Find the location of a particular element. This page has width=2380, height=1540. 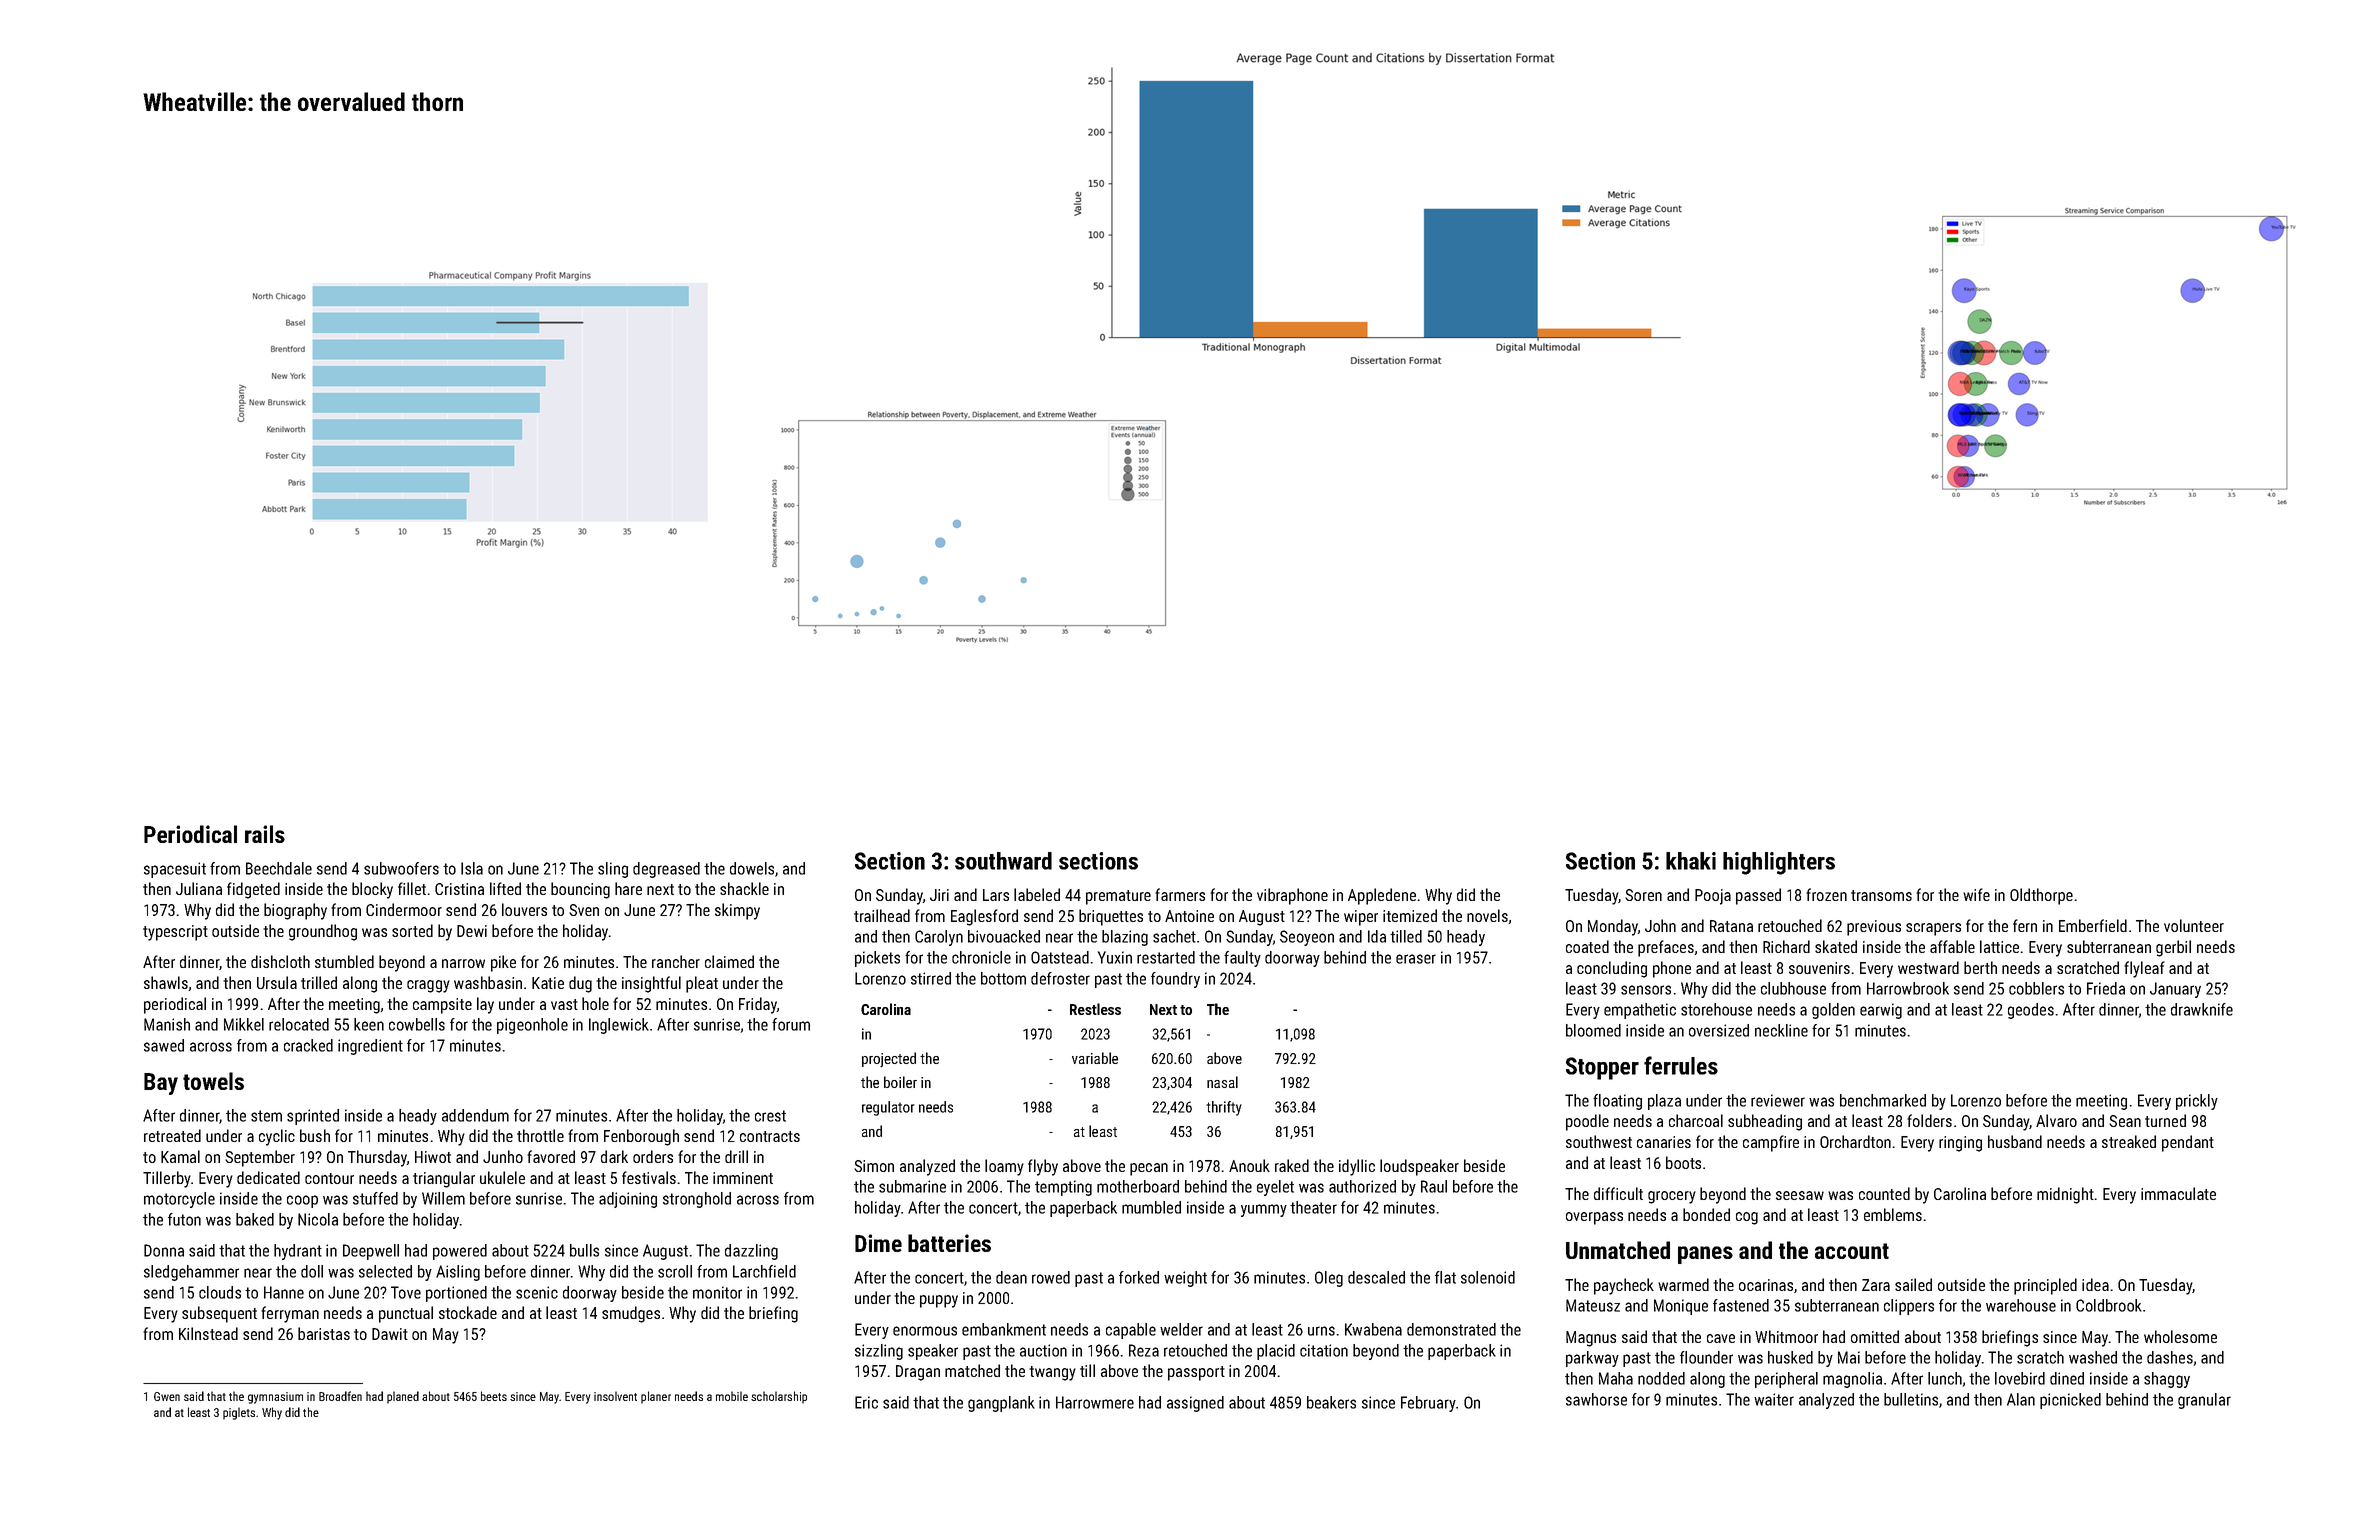

granular is located at coordinates (2204, 1401).
